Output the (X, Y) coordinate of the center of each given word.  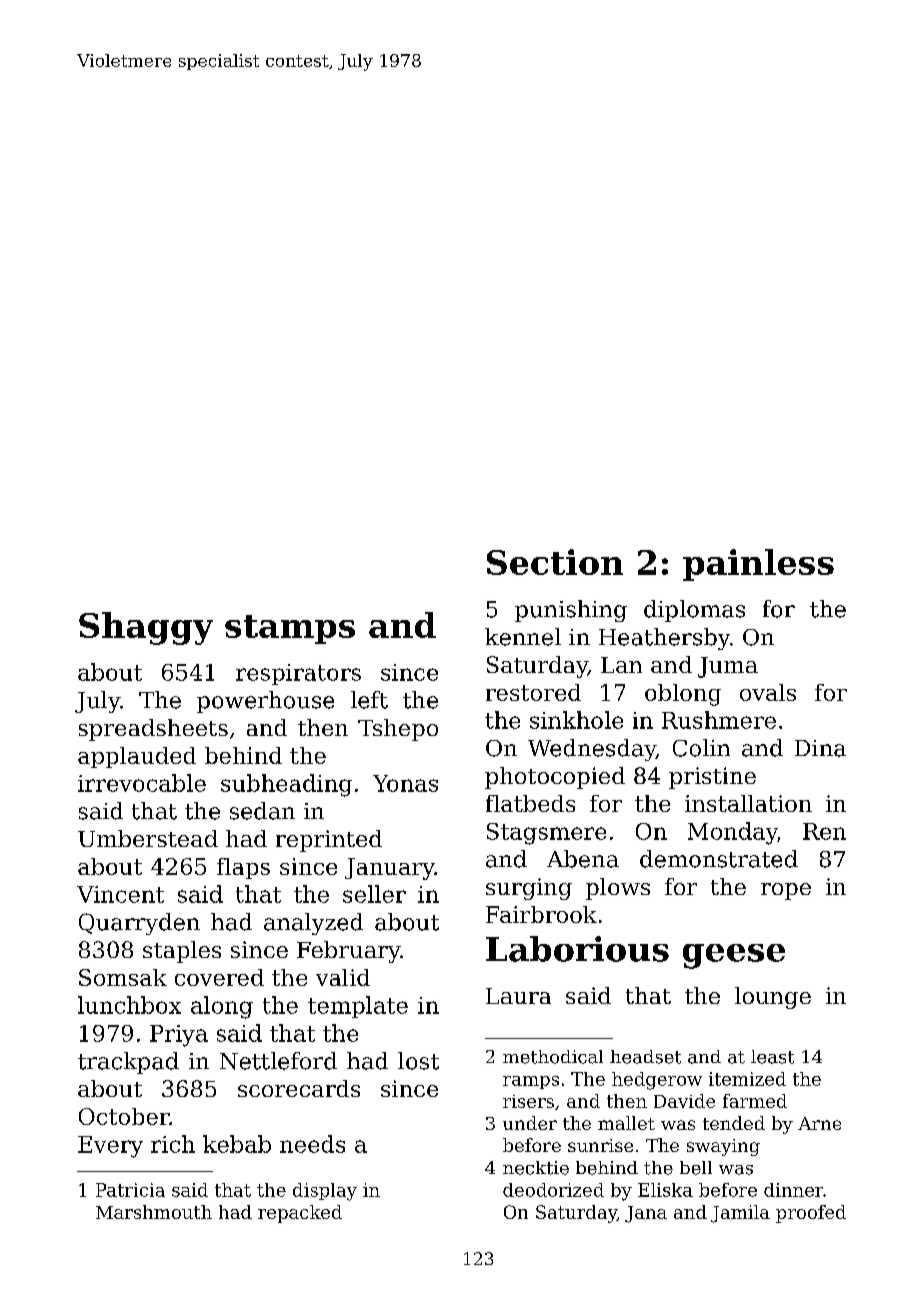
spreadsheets (153, 730)
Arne (819, 1123)
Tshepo (398, 730)
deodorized (553, 1190)
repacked (300, 1214)
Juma (728, 667)
